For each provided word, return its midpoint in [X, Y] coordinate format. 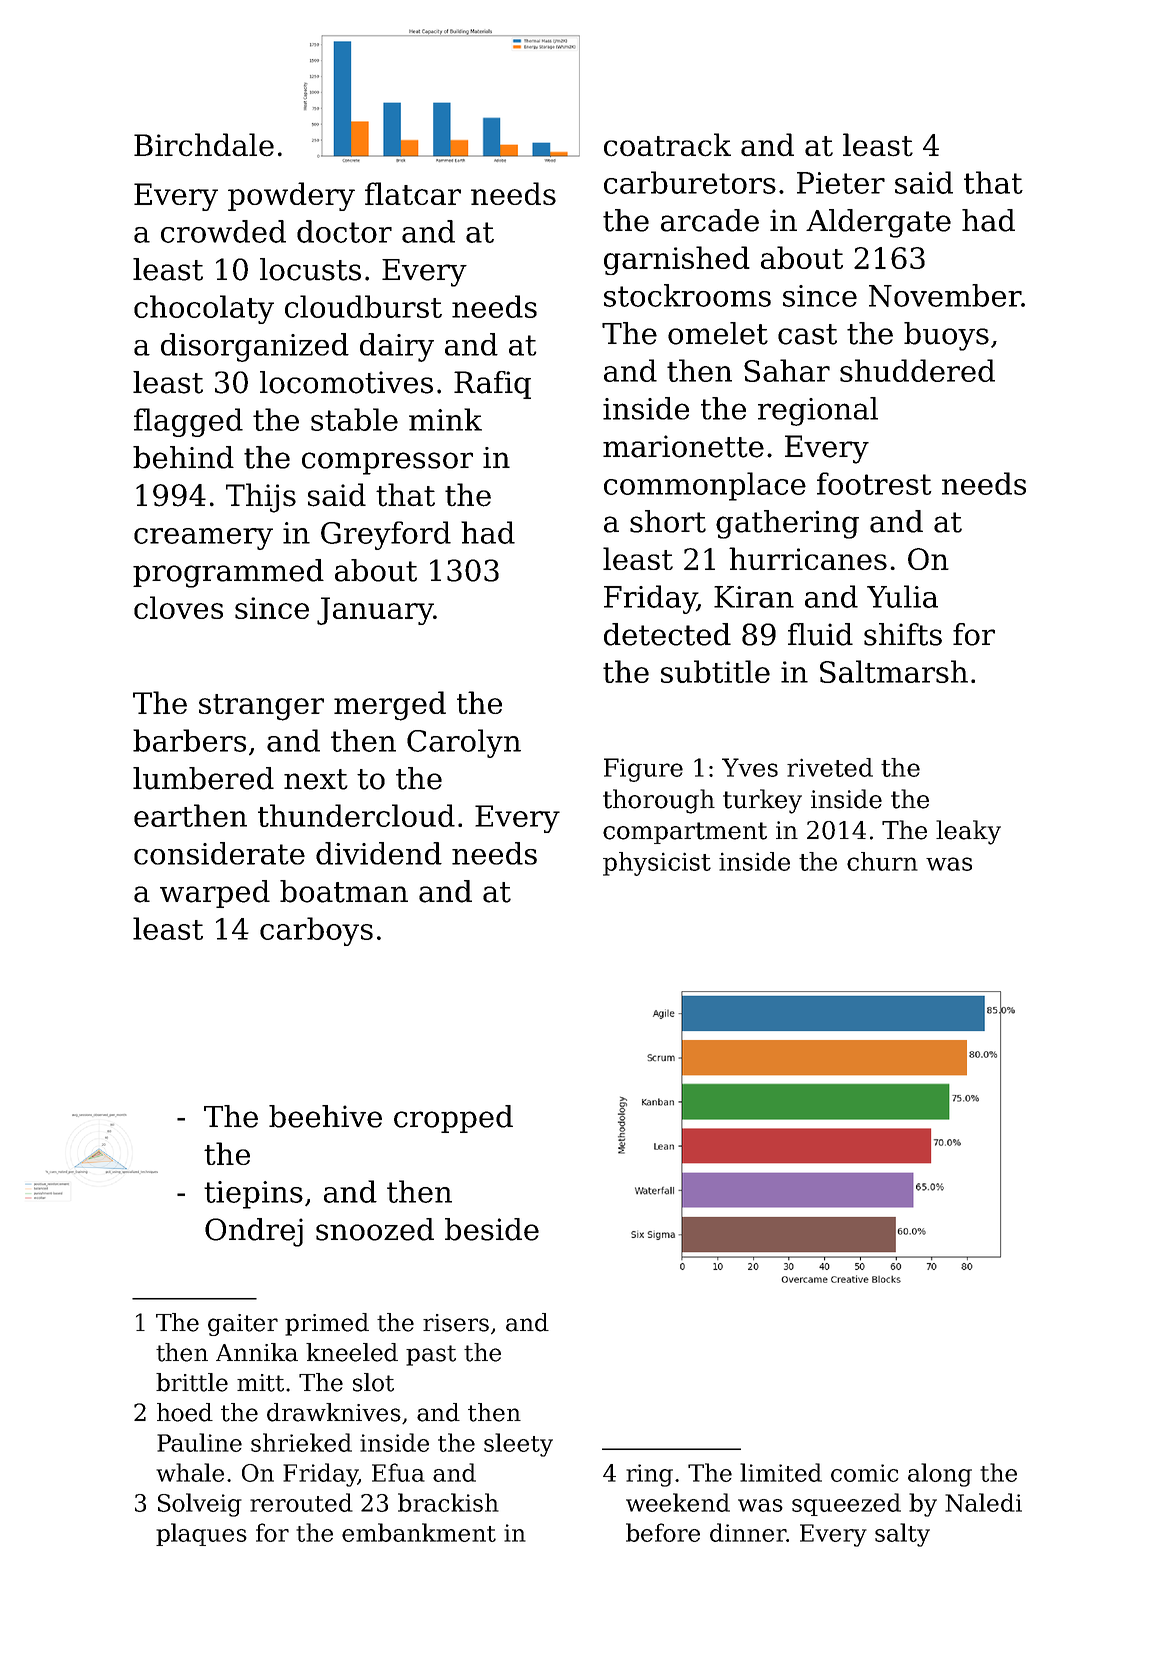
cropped [453, 1119]
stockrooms [687, 295]
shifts [903, 634]
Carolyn [464, 743]
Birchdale [204, 145]
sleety [518, 1445]
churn [882, 861]
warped [215, 894]
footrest [874, 483]
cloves [178, 607]
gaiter [243, 1325]
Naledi [983, 1502]
